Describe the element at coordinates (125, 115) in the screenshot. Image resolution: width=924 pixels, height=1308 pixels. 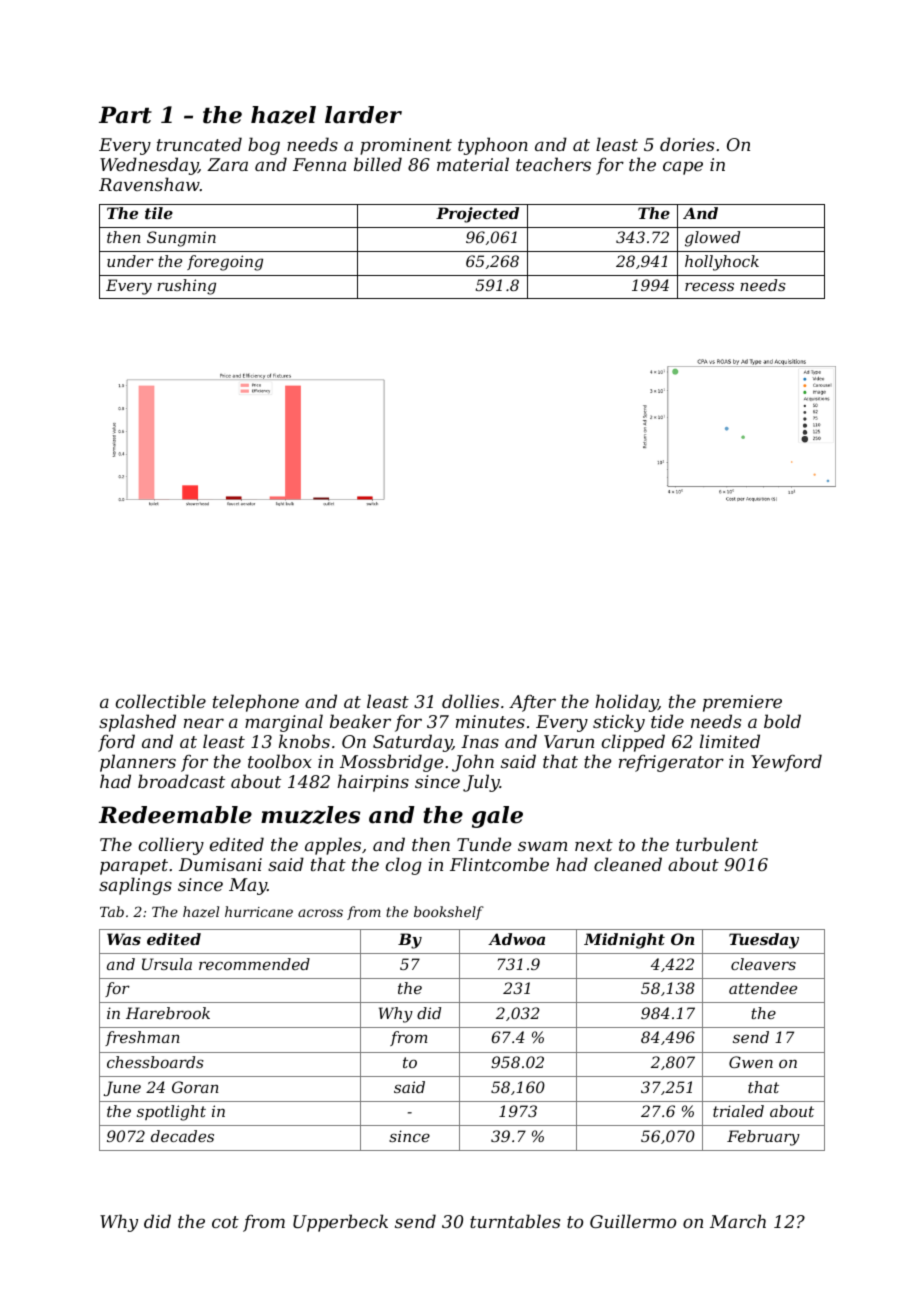
I see `Part` at that location.
